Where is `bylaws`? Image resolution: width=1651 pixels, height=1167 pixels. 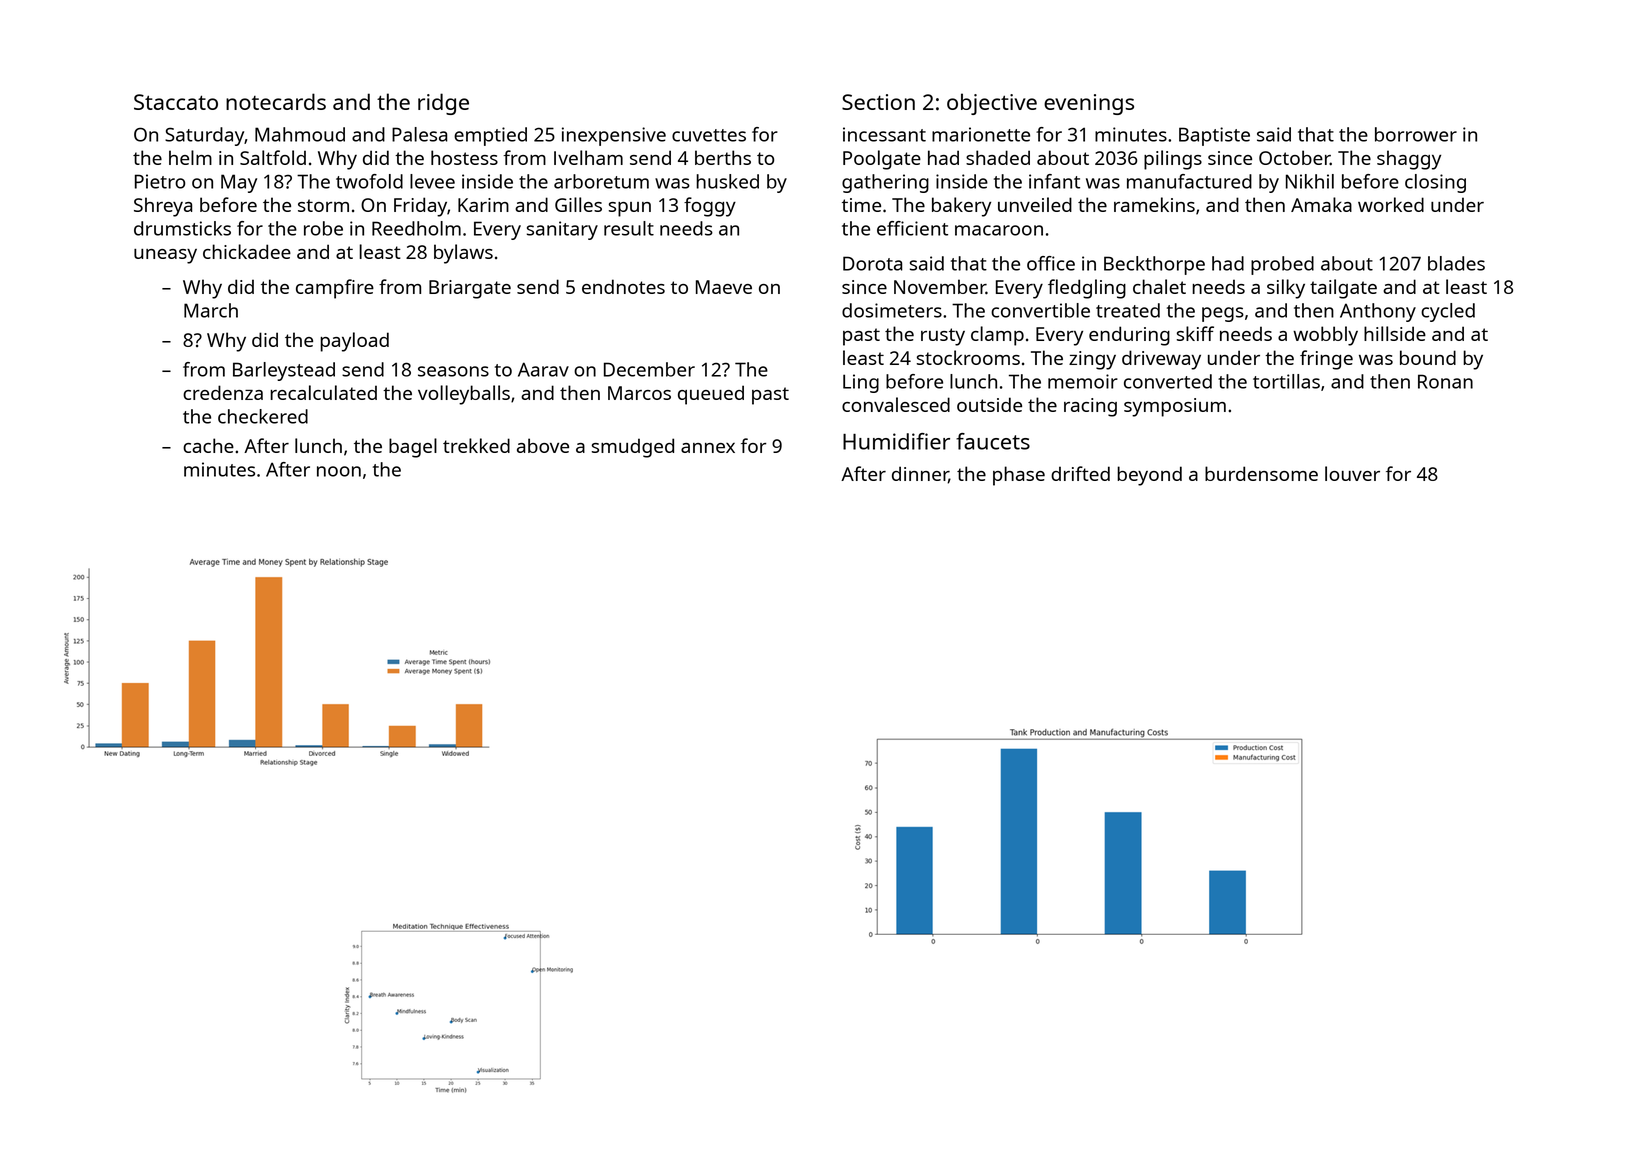
bylaws is located at coordinates (463, 254).
